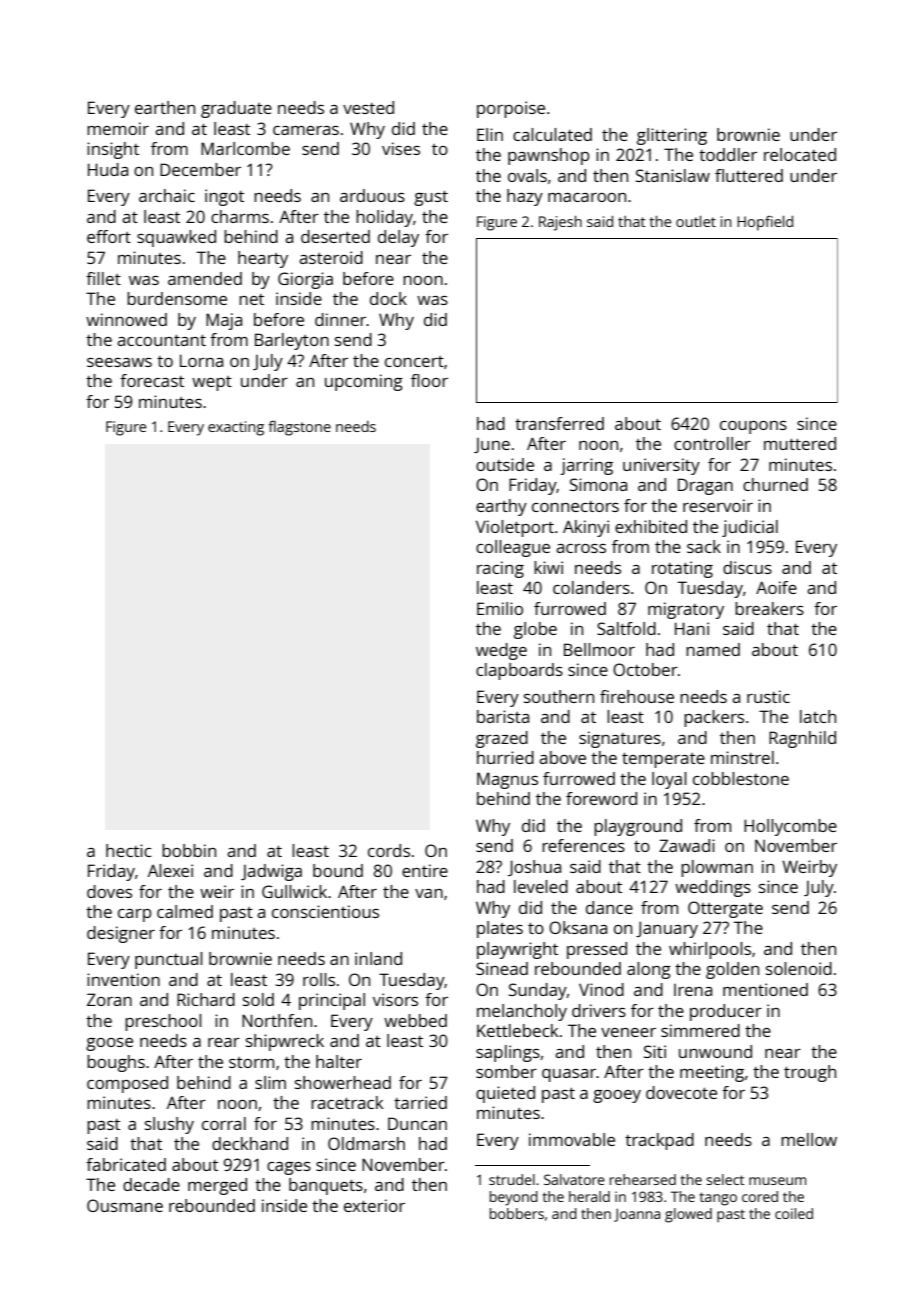 The width and height of the screenshot is (924, 1308). I want to click on porpoise, so click(511, 109).
